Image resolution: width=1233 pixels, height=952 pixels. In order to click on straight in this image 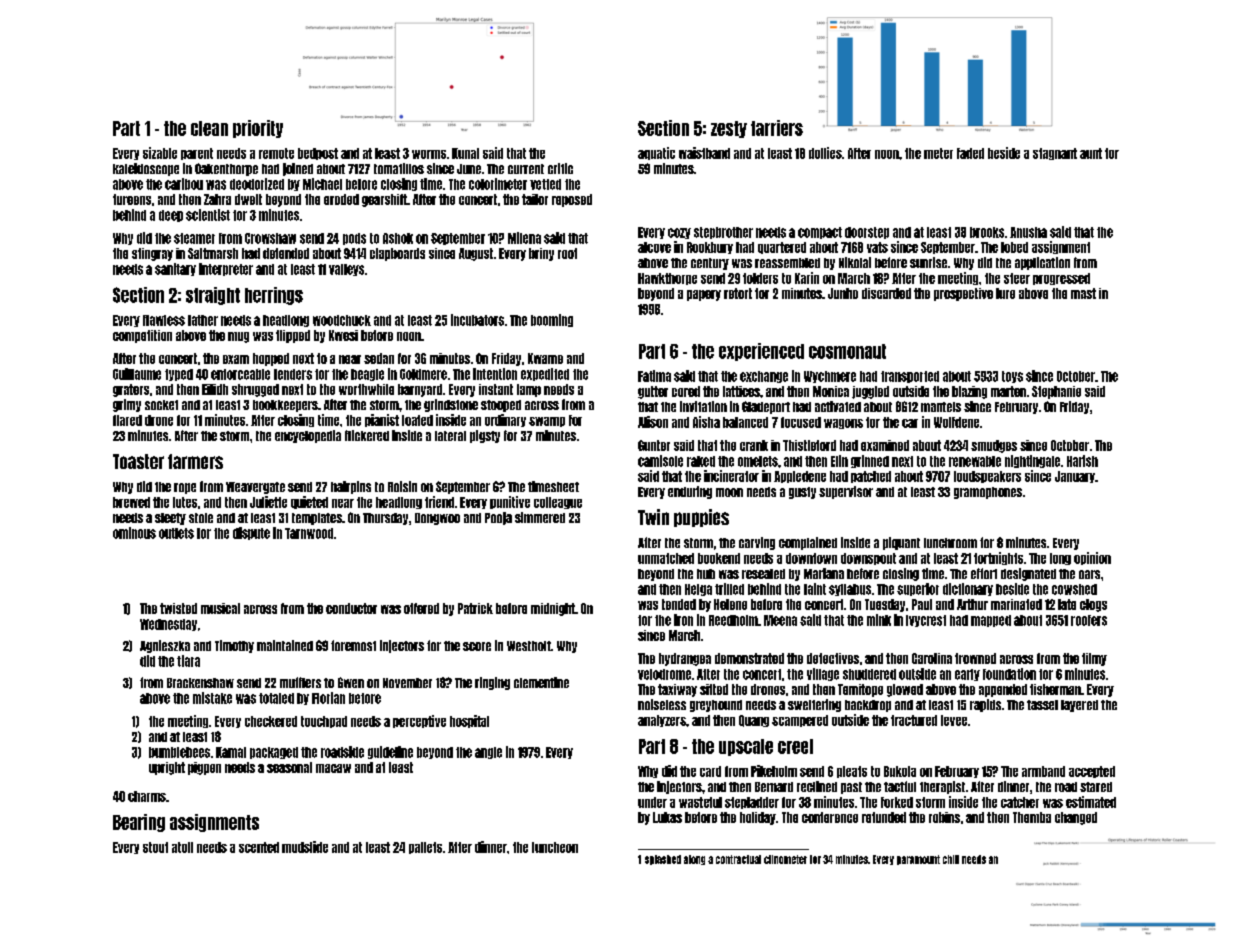, I will do `click(213, 296)`.
